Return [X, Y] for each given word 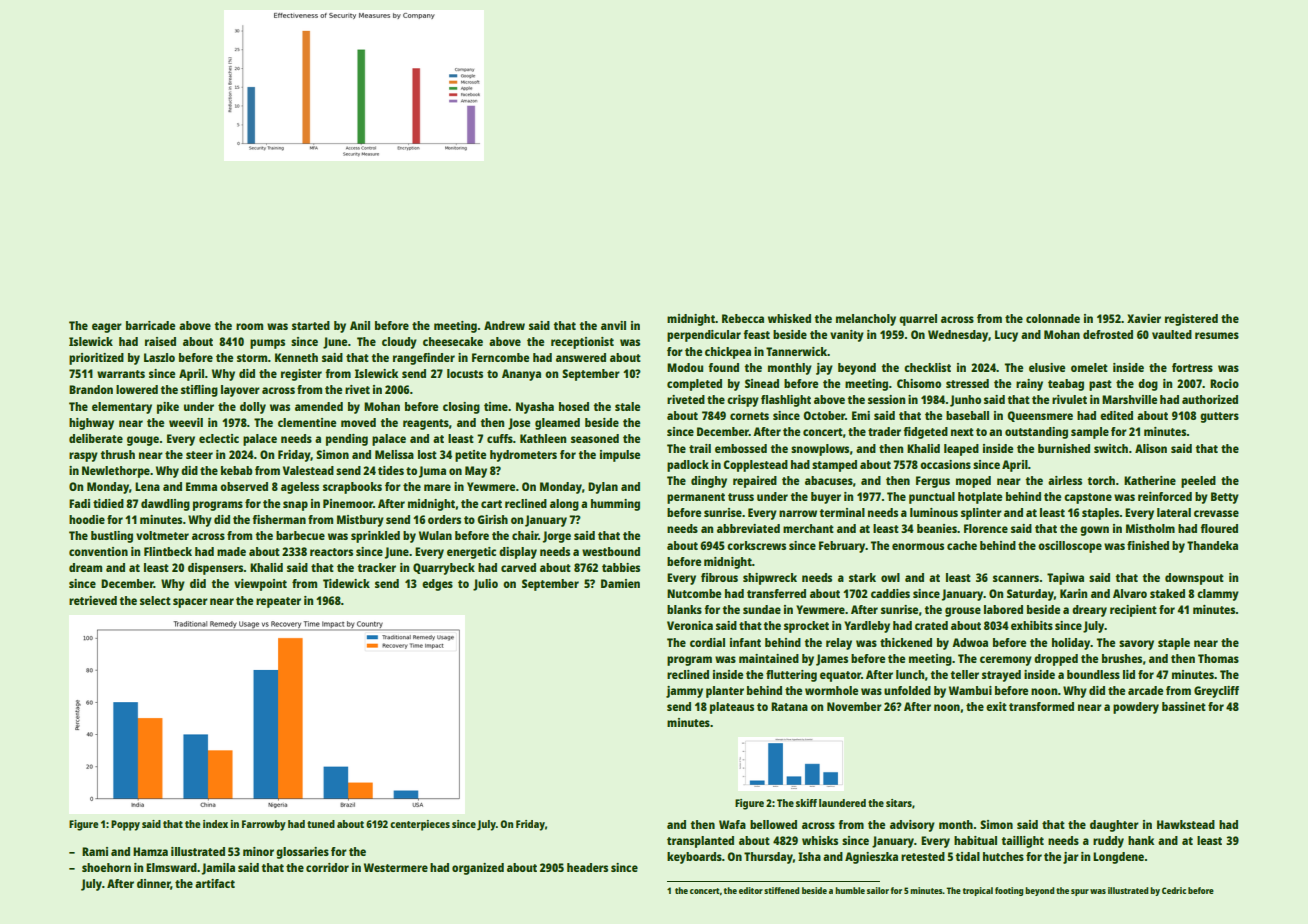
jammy [684, 692]
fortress [1192, 367]
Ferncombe [500, 357]
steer [199, 455]
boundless [1093, 674]
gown [1094, 531]
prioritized [96, 359]
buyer [826, 498]
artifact [215, 883]
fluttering [791, 676]
